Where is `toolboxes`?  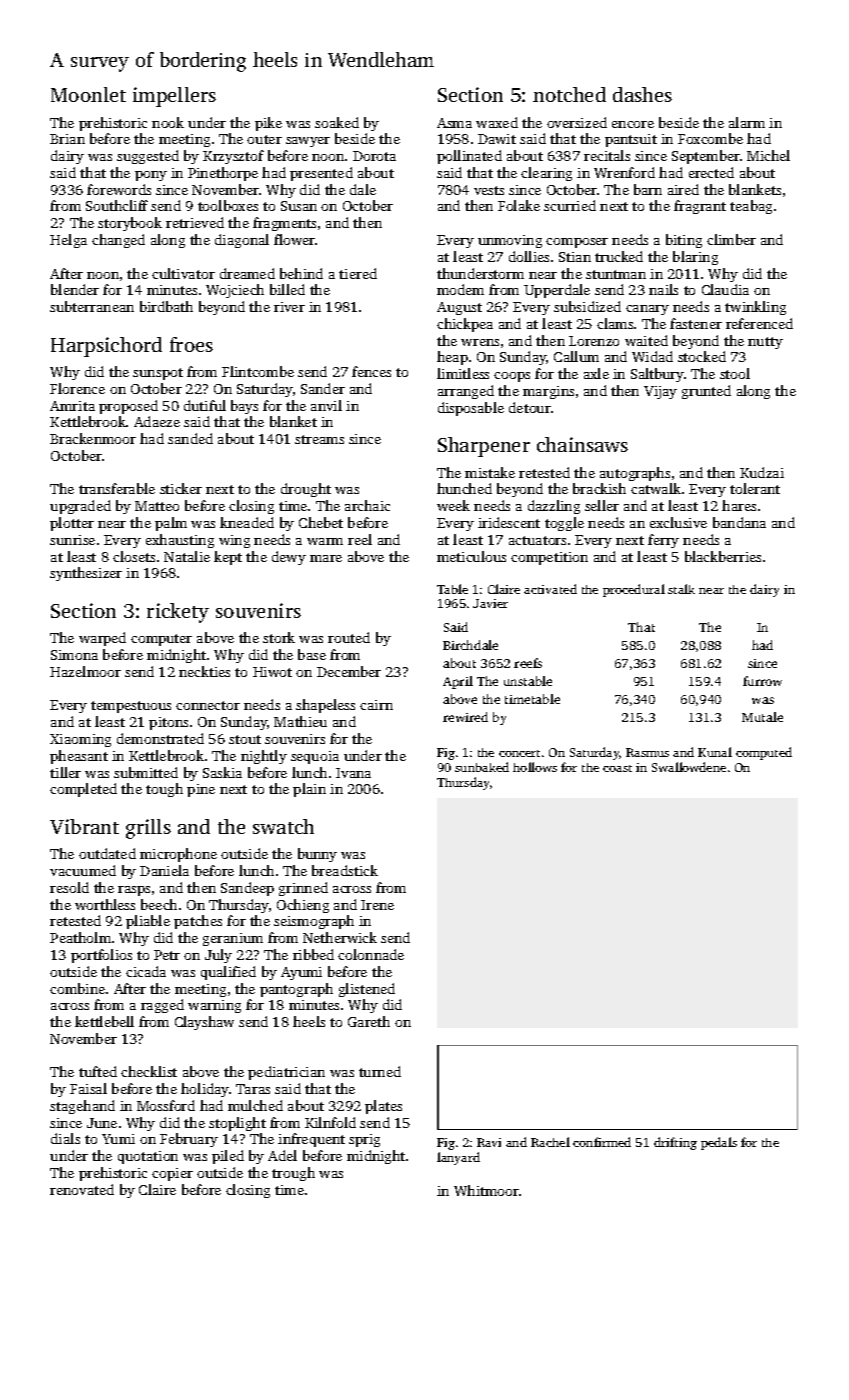
toolboxes is located at coordinates (228, 205).
